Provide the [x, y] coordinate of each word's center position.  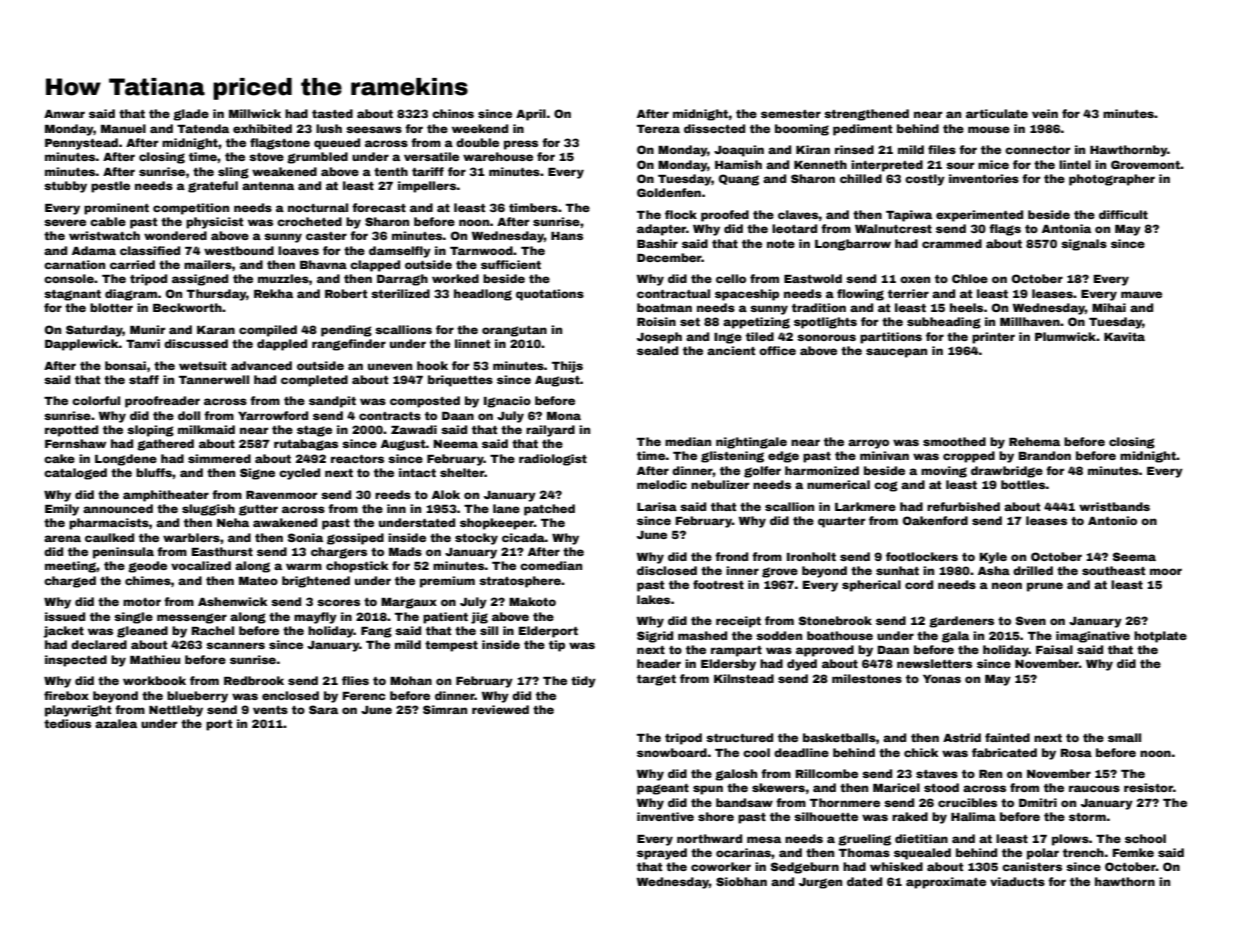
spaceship [747, 295]
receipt [738, 622]
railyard [550, 431]
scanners [235, 645]
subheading [944, 323]
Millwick [255, 113]
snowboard [672, 752]
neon [1007, 585]
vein [1045, 113]
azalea [116, 723]
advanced [261, 365]
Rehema [1034, 441]
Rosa [1076, 753]
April [531, 115]
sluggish [208, 510]
